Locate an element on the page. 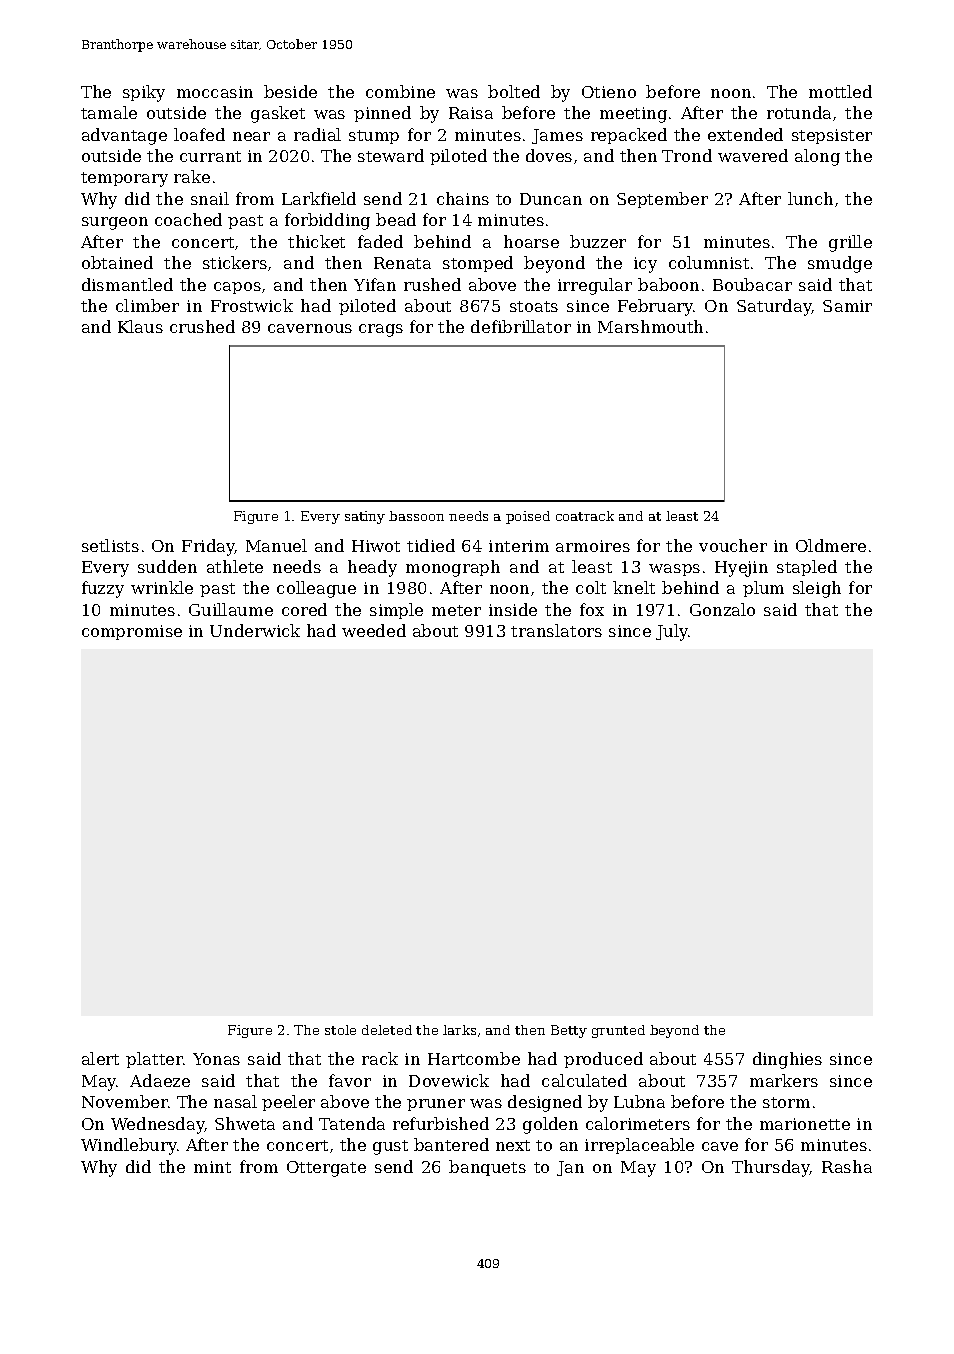 Image resolution: width=954 pixels, height=1354 pixels. Underwick is located at coordinates (255, 630).
